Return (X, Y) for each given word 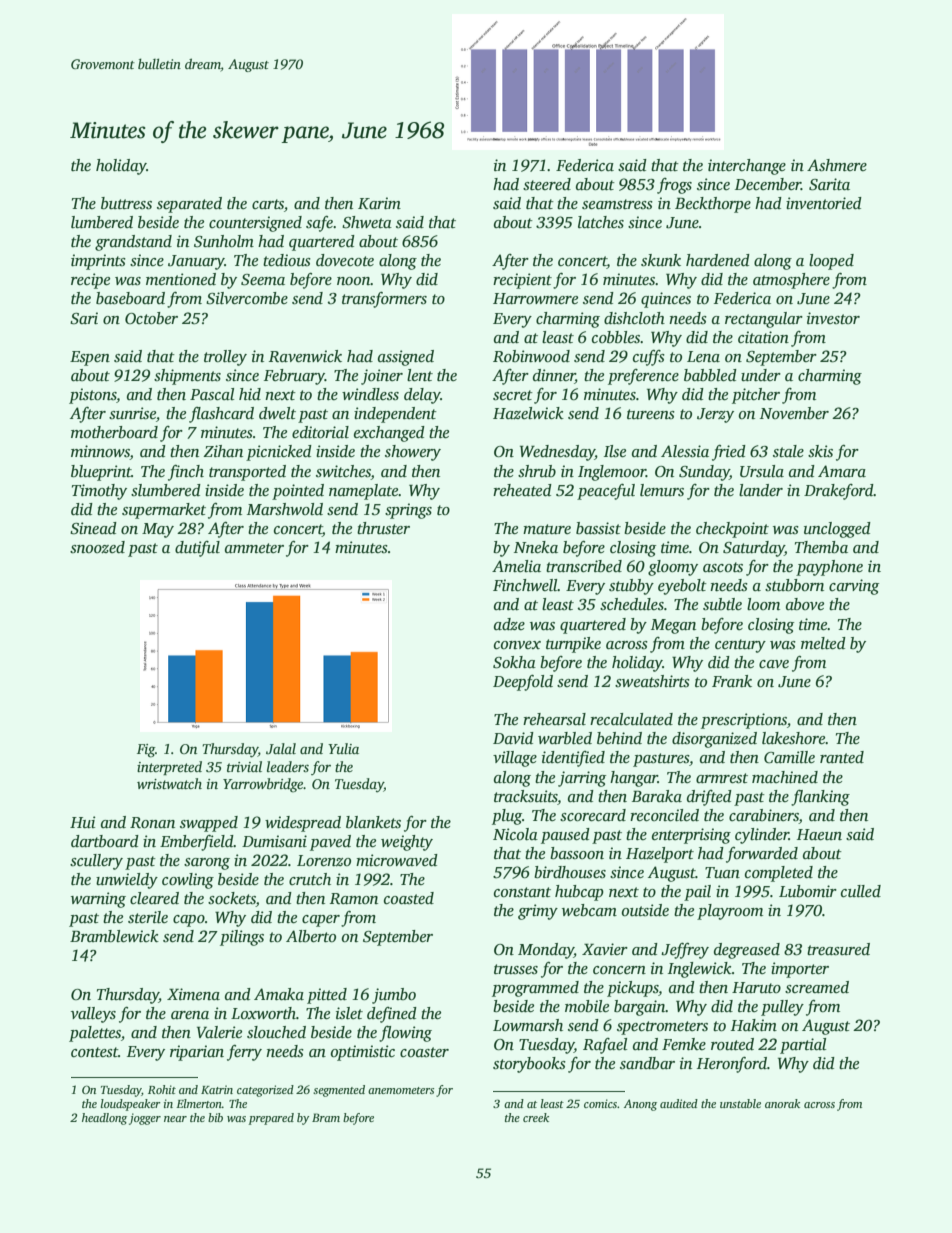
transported (247, 473)
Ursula (762, 471)
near (175, 1119)
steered (547, 184)
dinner (554, 376)
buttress (126, 203)
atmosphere (791, 281)
